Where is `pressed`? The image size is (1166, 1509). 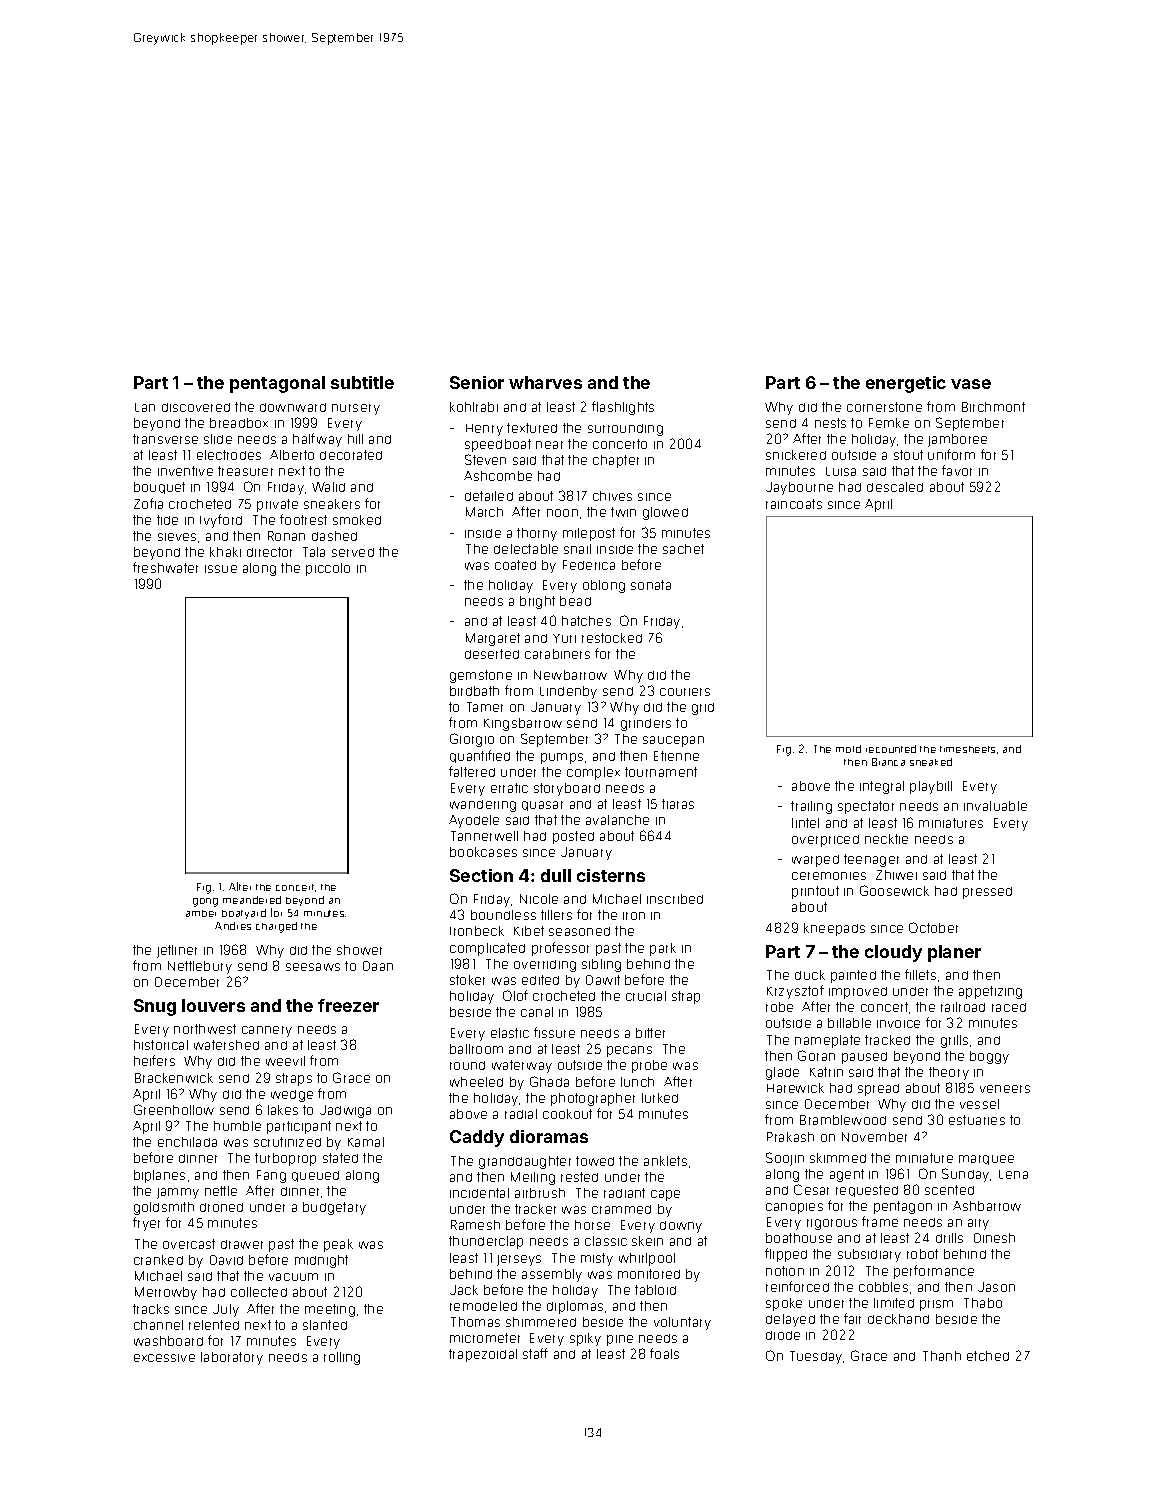 pressed is located at coordinates (987, 893).
